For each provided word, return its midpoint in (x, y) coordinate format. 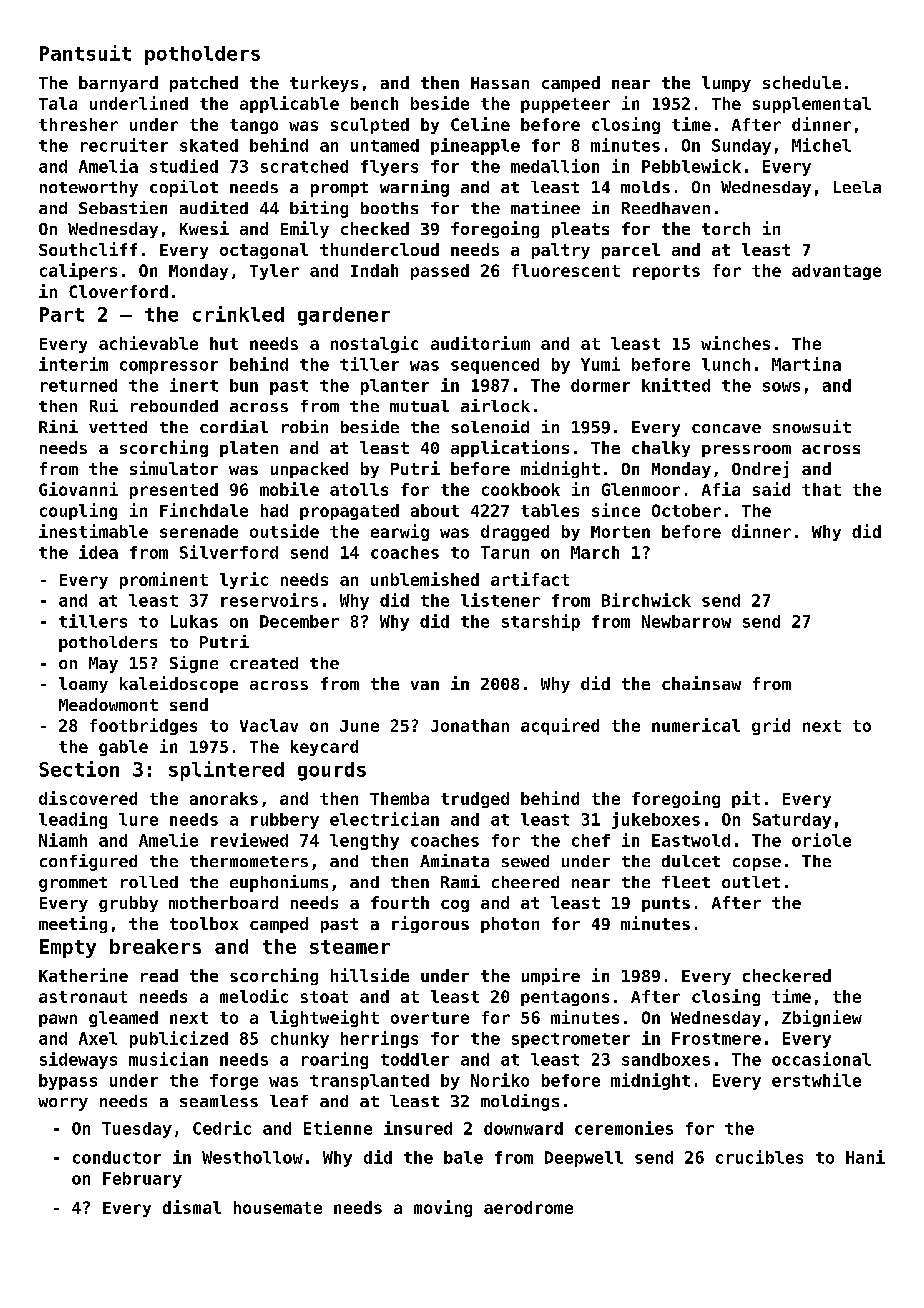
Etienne (338, 1128)
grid (771, 726)
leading (73, 820)
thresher (78, 124)
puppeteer (565, 105)
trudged (475, 800)
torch (726, 228)
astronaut (83, 997)
